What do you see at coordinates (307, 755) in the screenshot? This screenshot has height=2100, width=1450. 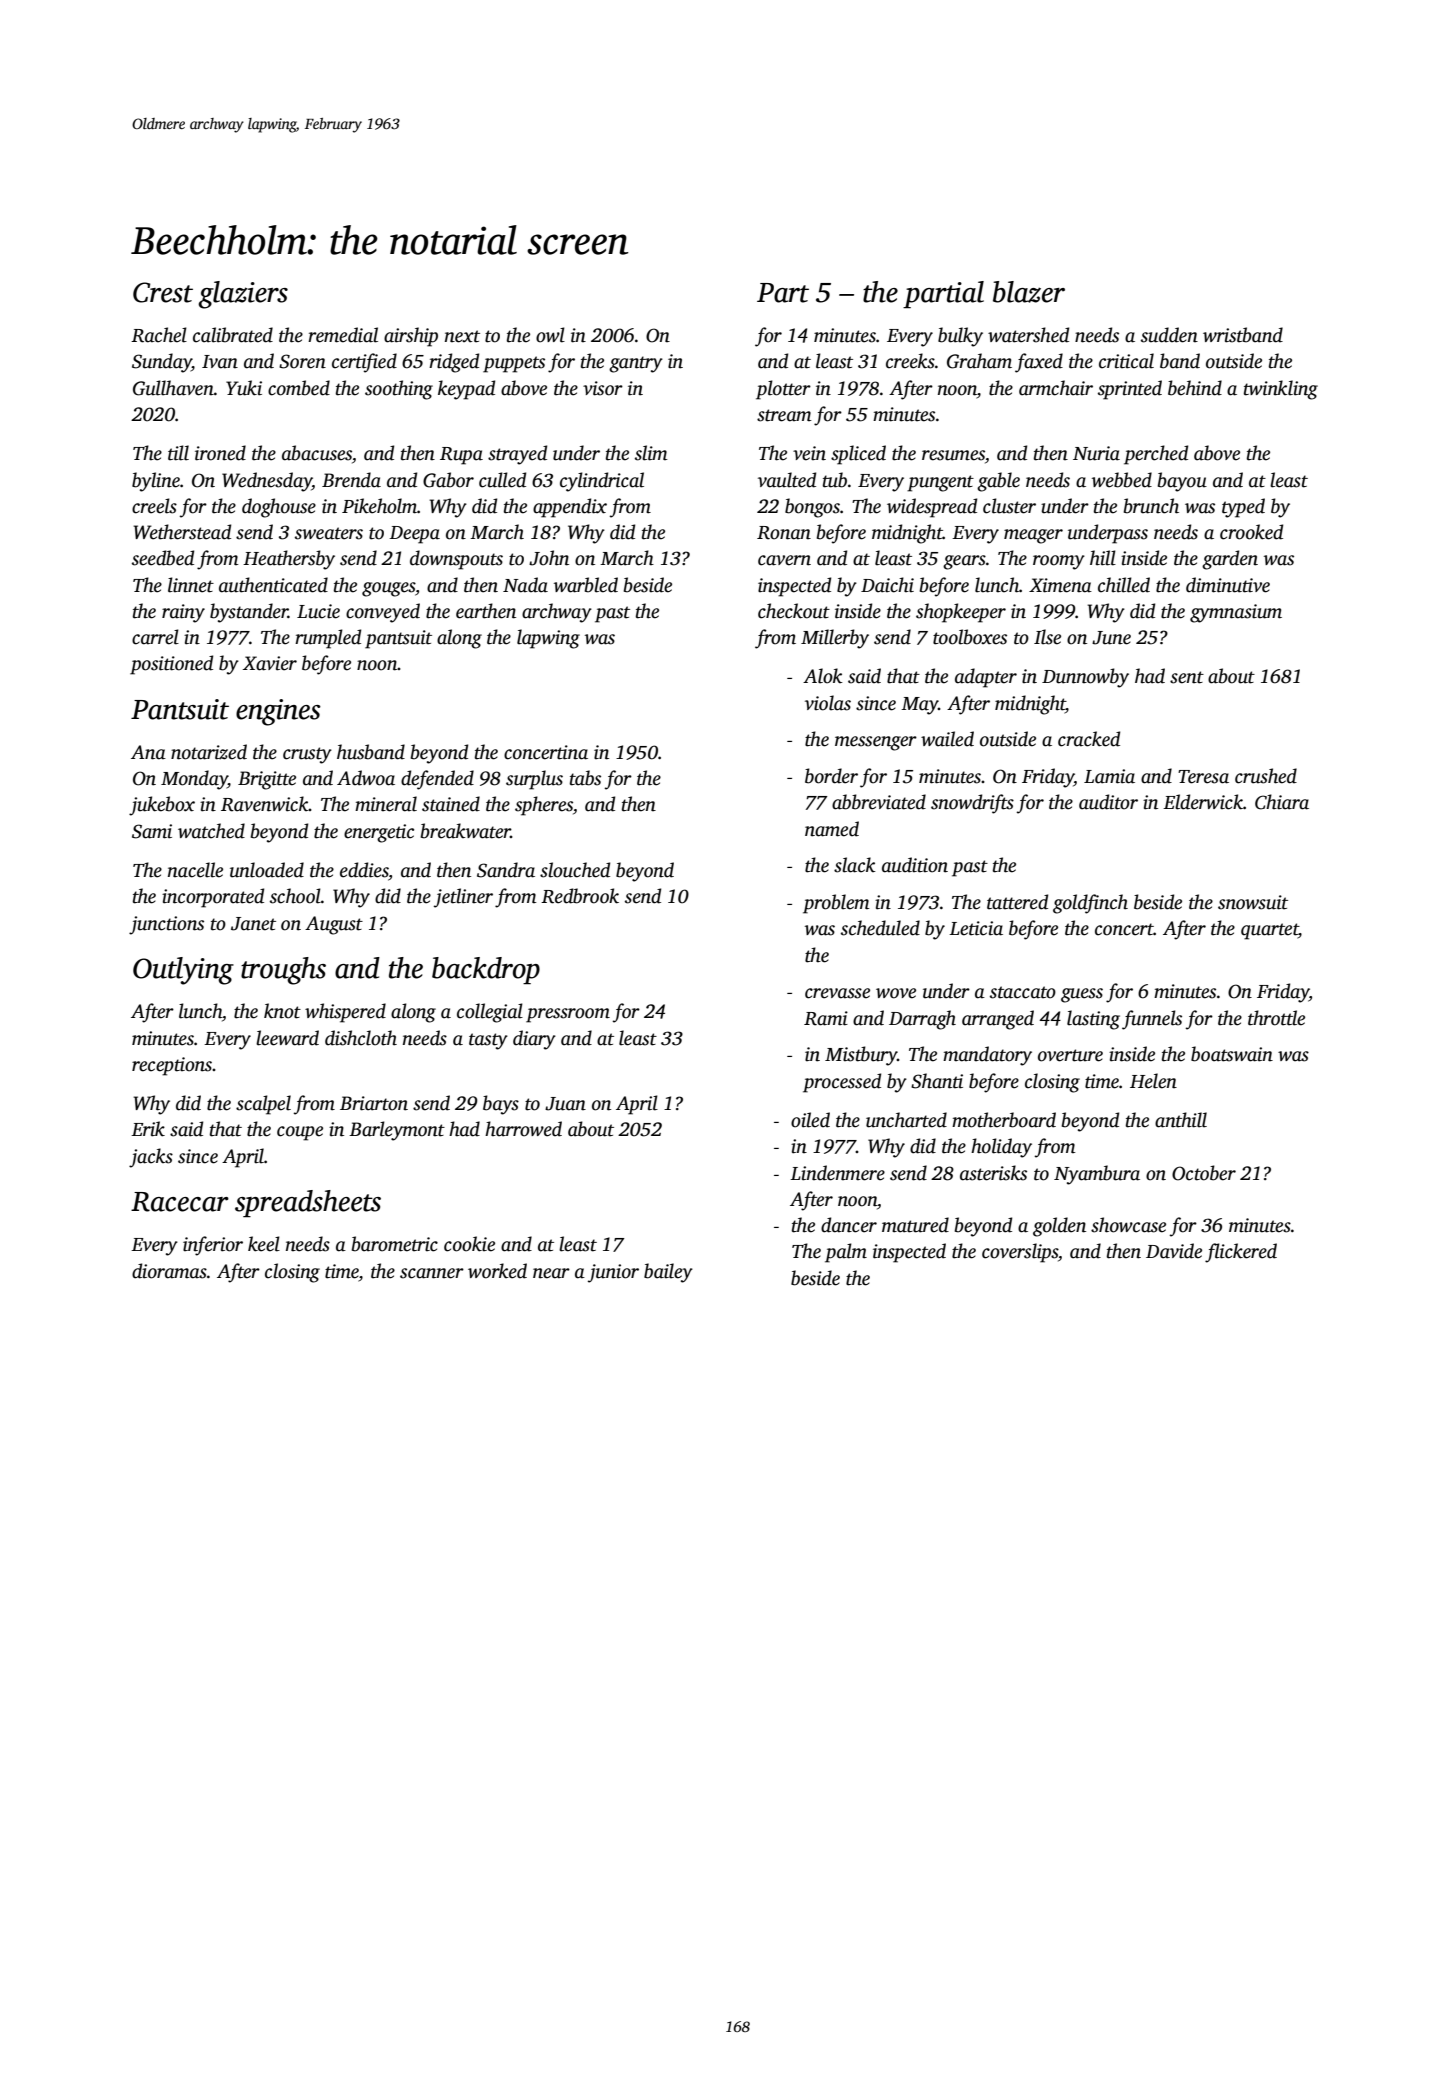 I see `crusty` at bounding box center [307, 755].
